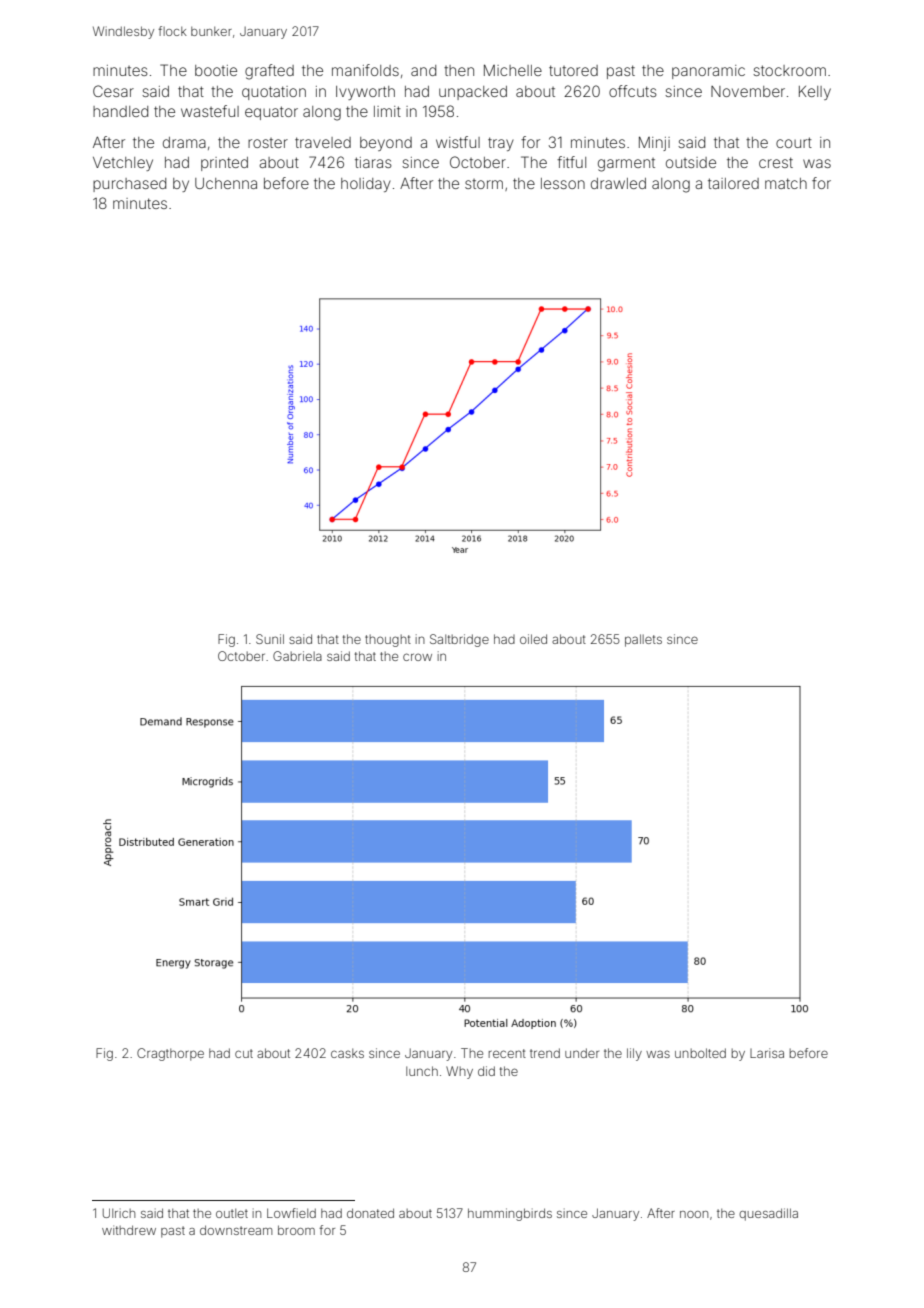 Image resolution: width=924 pixels, height=1308 pixels. Describe the element at coordinates (767, 1053) in the image. I see `Larisa` at that location.
